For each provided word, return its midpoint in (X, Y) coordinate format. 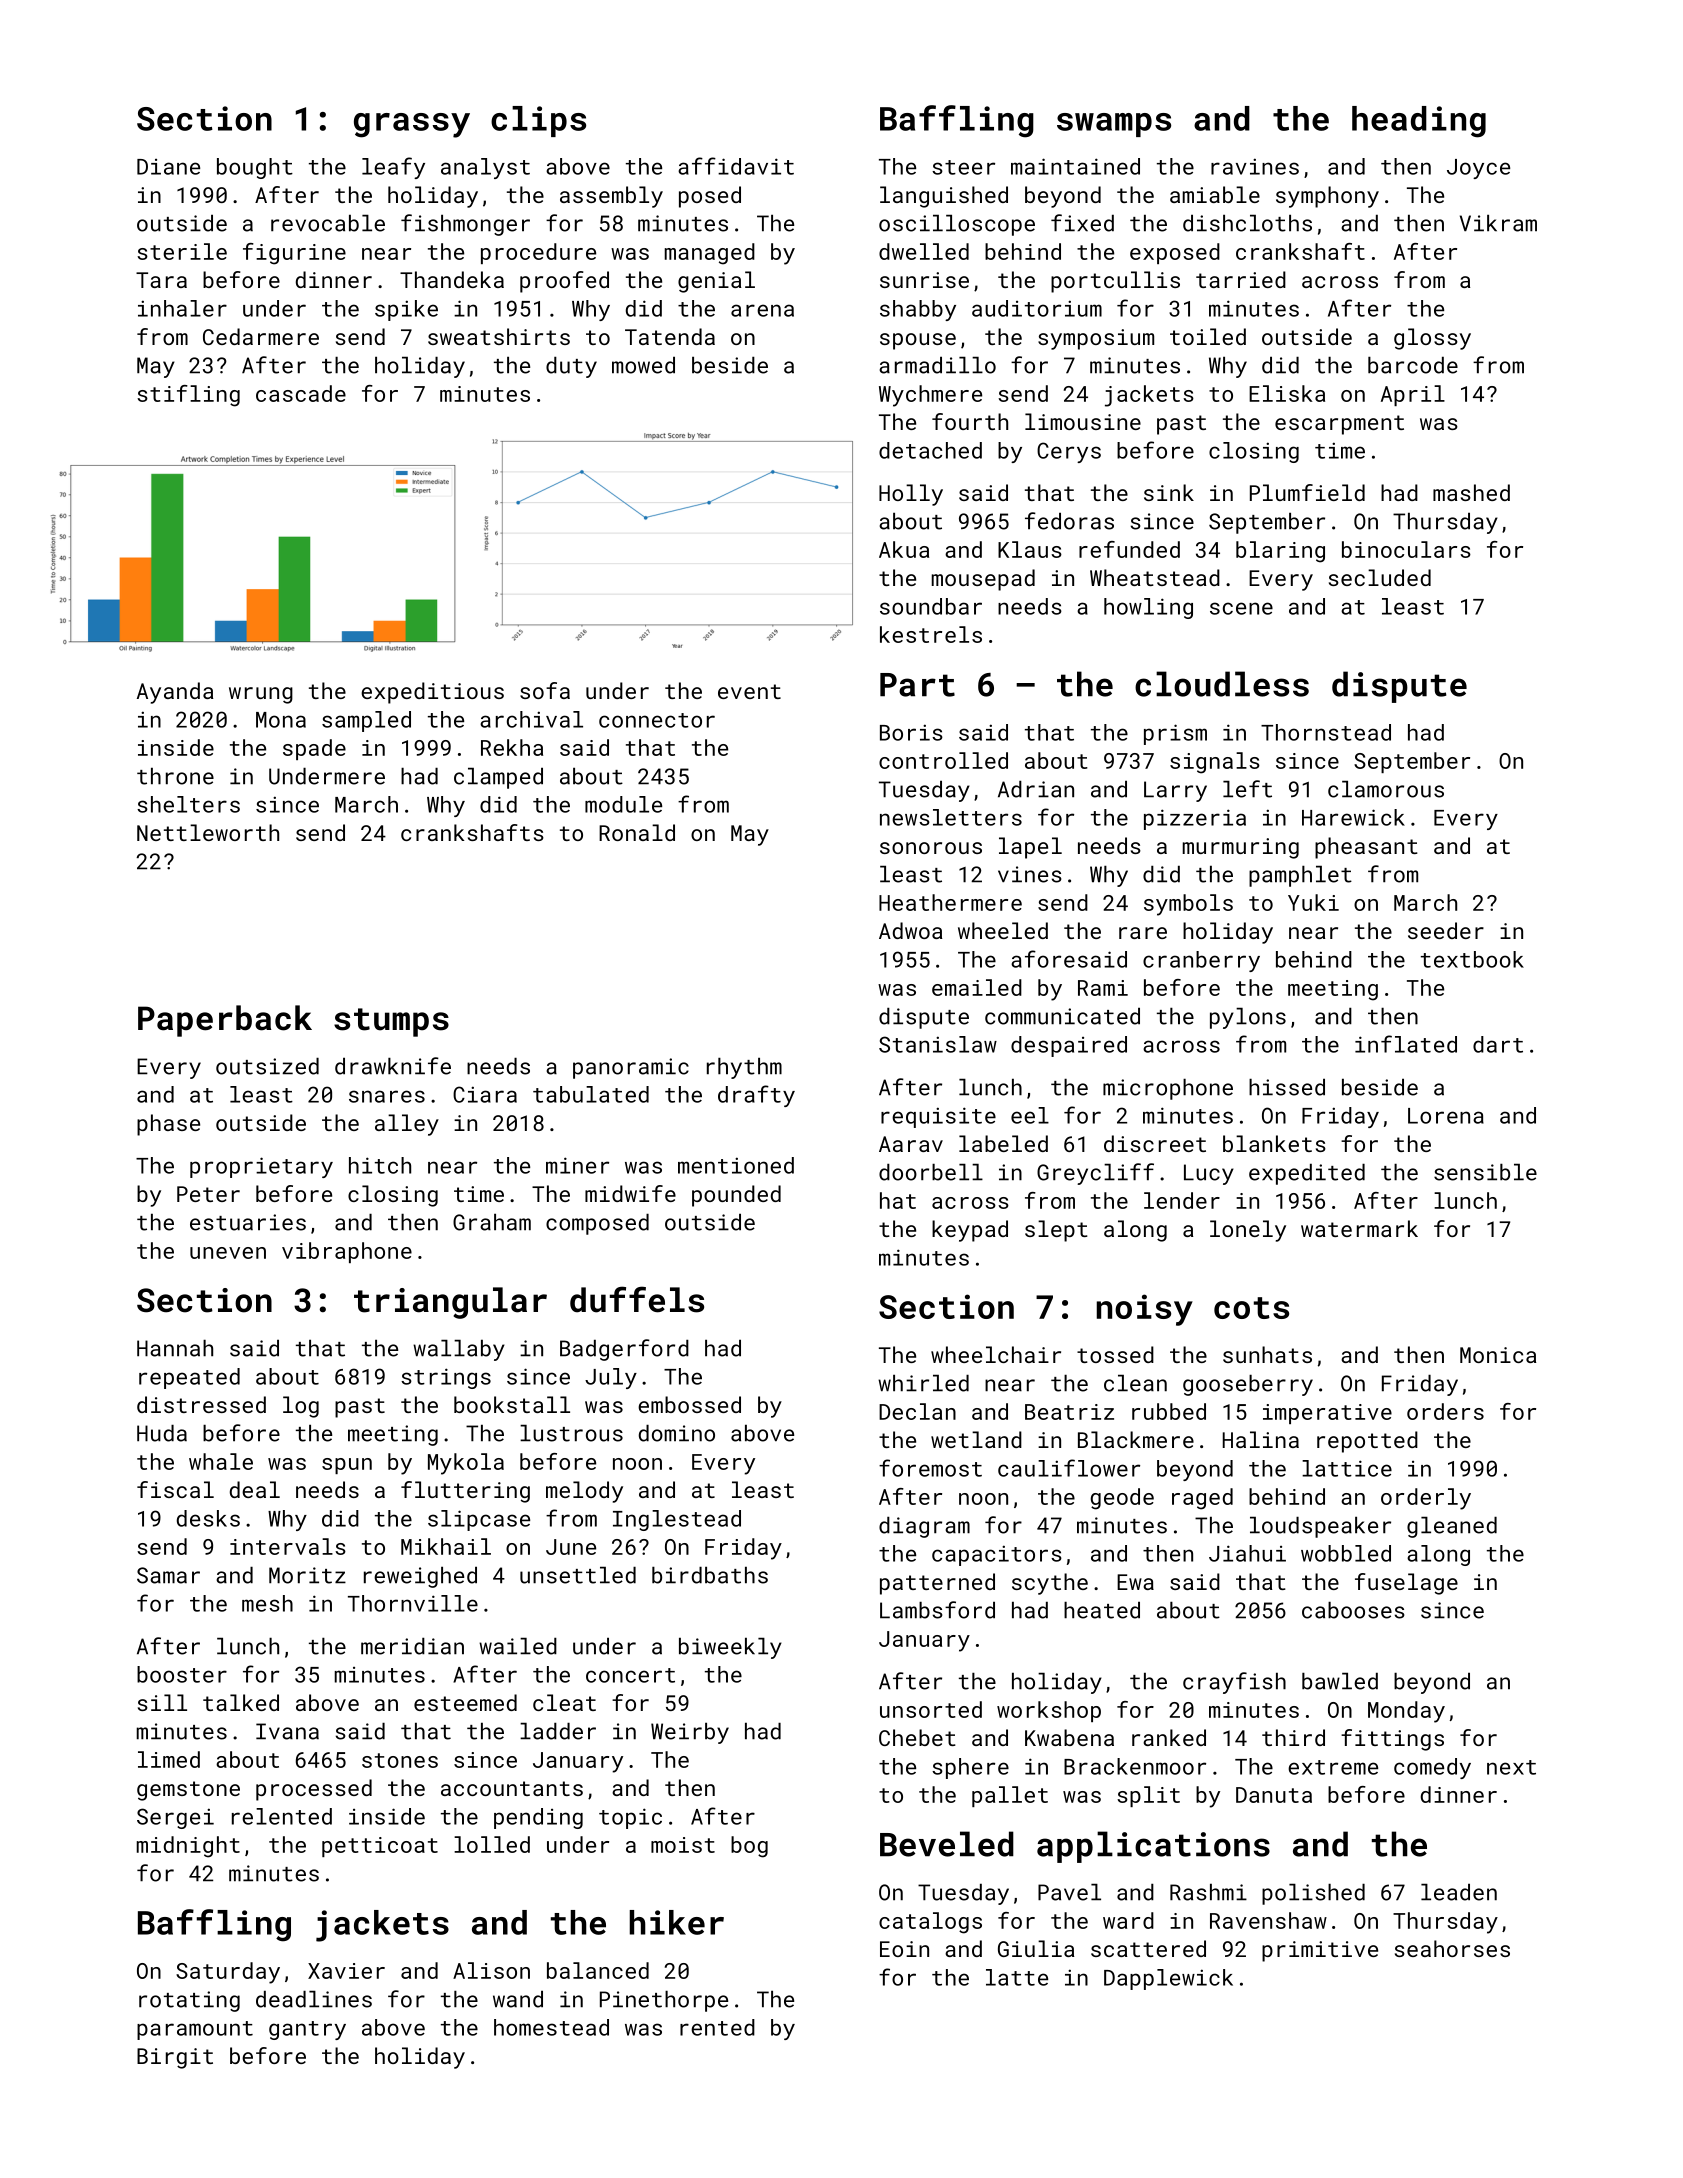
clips (538, 121)
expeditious (432, 693)
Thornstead (1326, 732)
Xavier (346, 1971)
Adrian (1036, 789)
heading (1419, 122)
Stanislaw (938, 1044)
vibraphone (347, 1252)
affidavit (736, 166)
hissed (1287, 1087)
